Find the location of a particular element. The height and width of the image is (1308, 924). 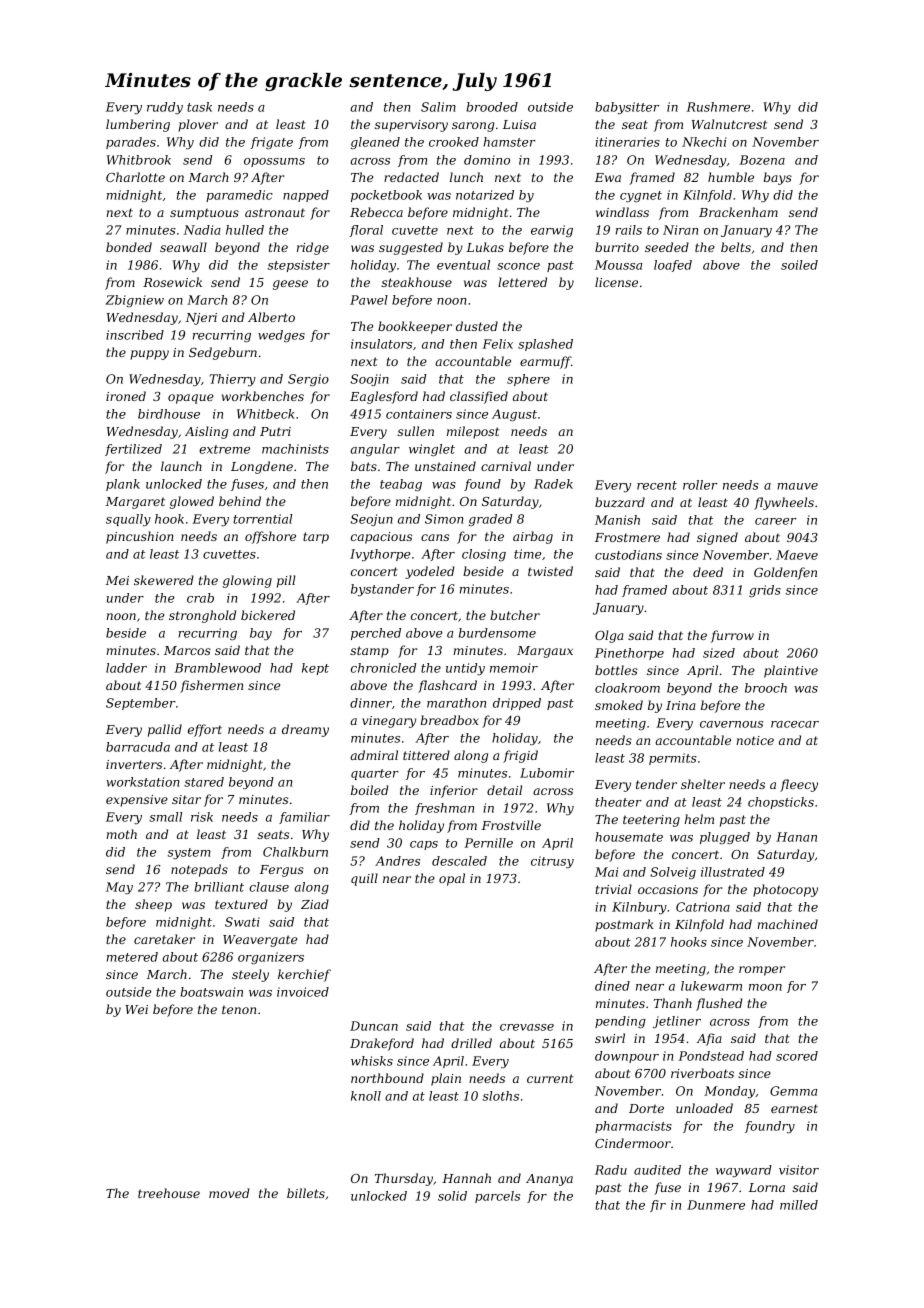

classified is located at coordinates (479, 397).
